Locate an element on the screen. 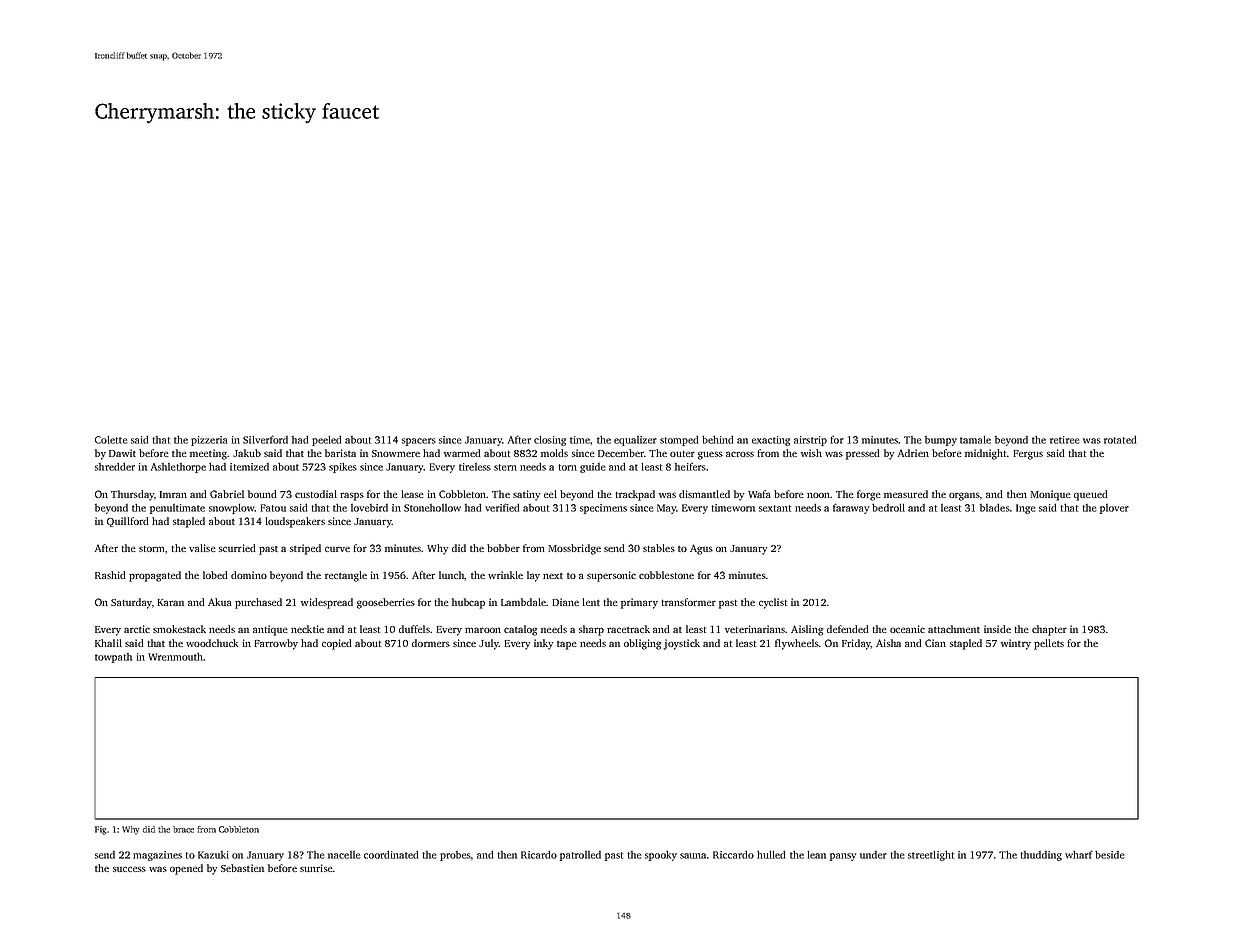  maroon is located at coordinates (483, 630).
